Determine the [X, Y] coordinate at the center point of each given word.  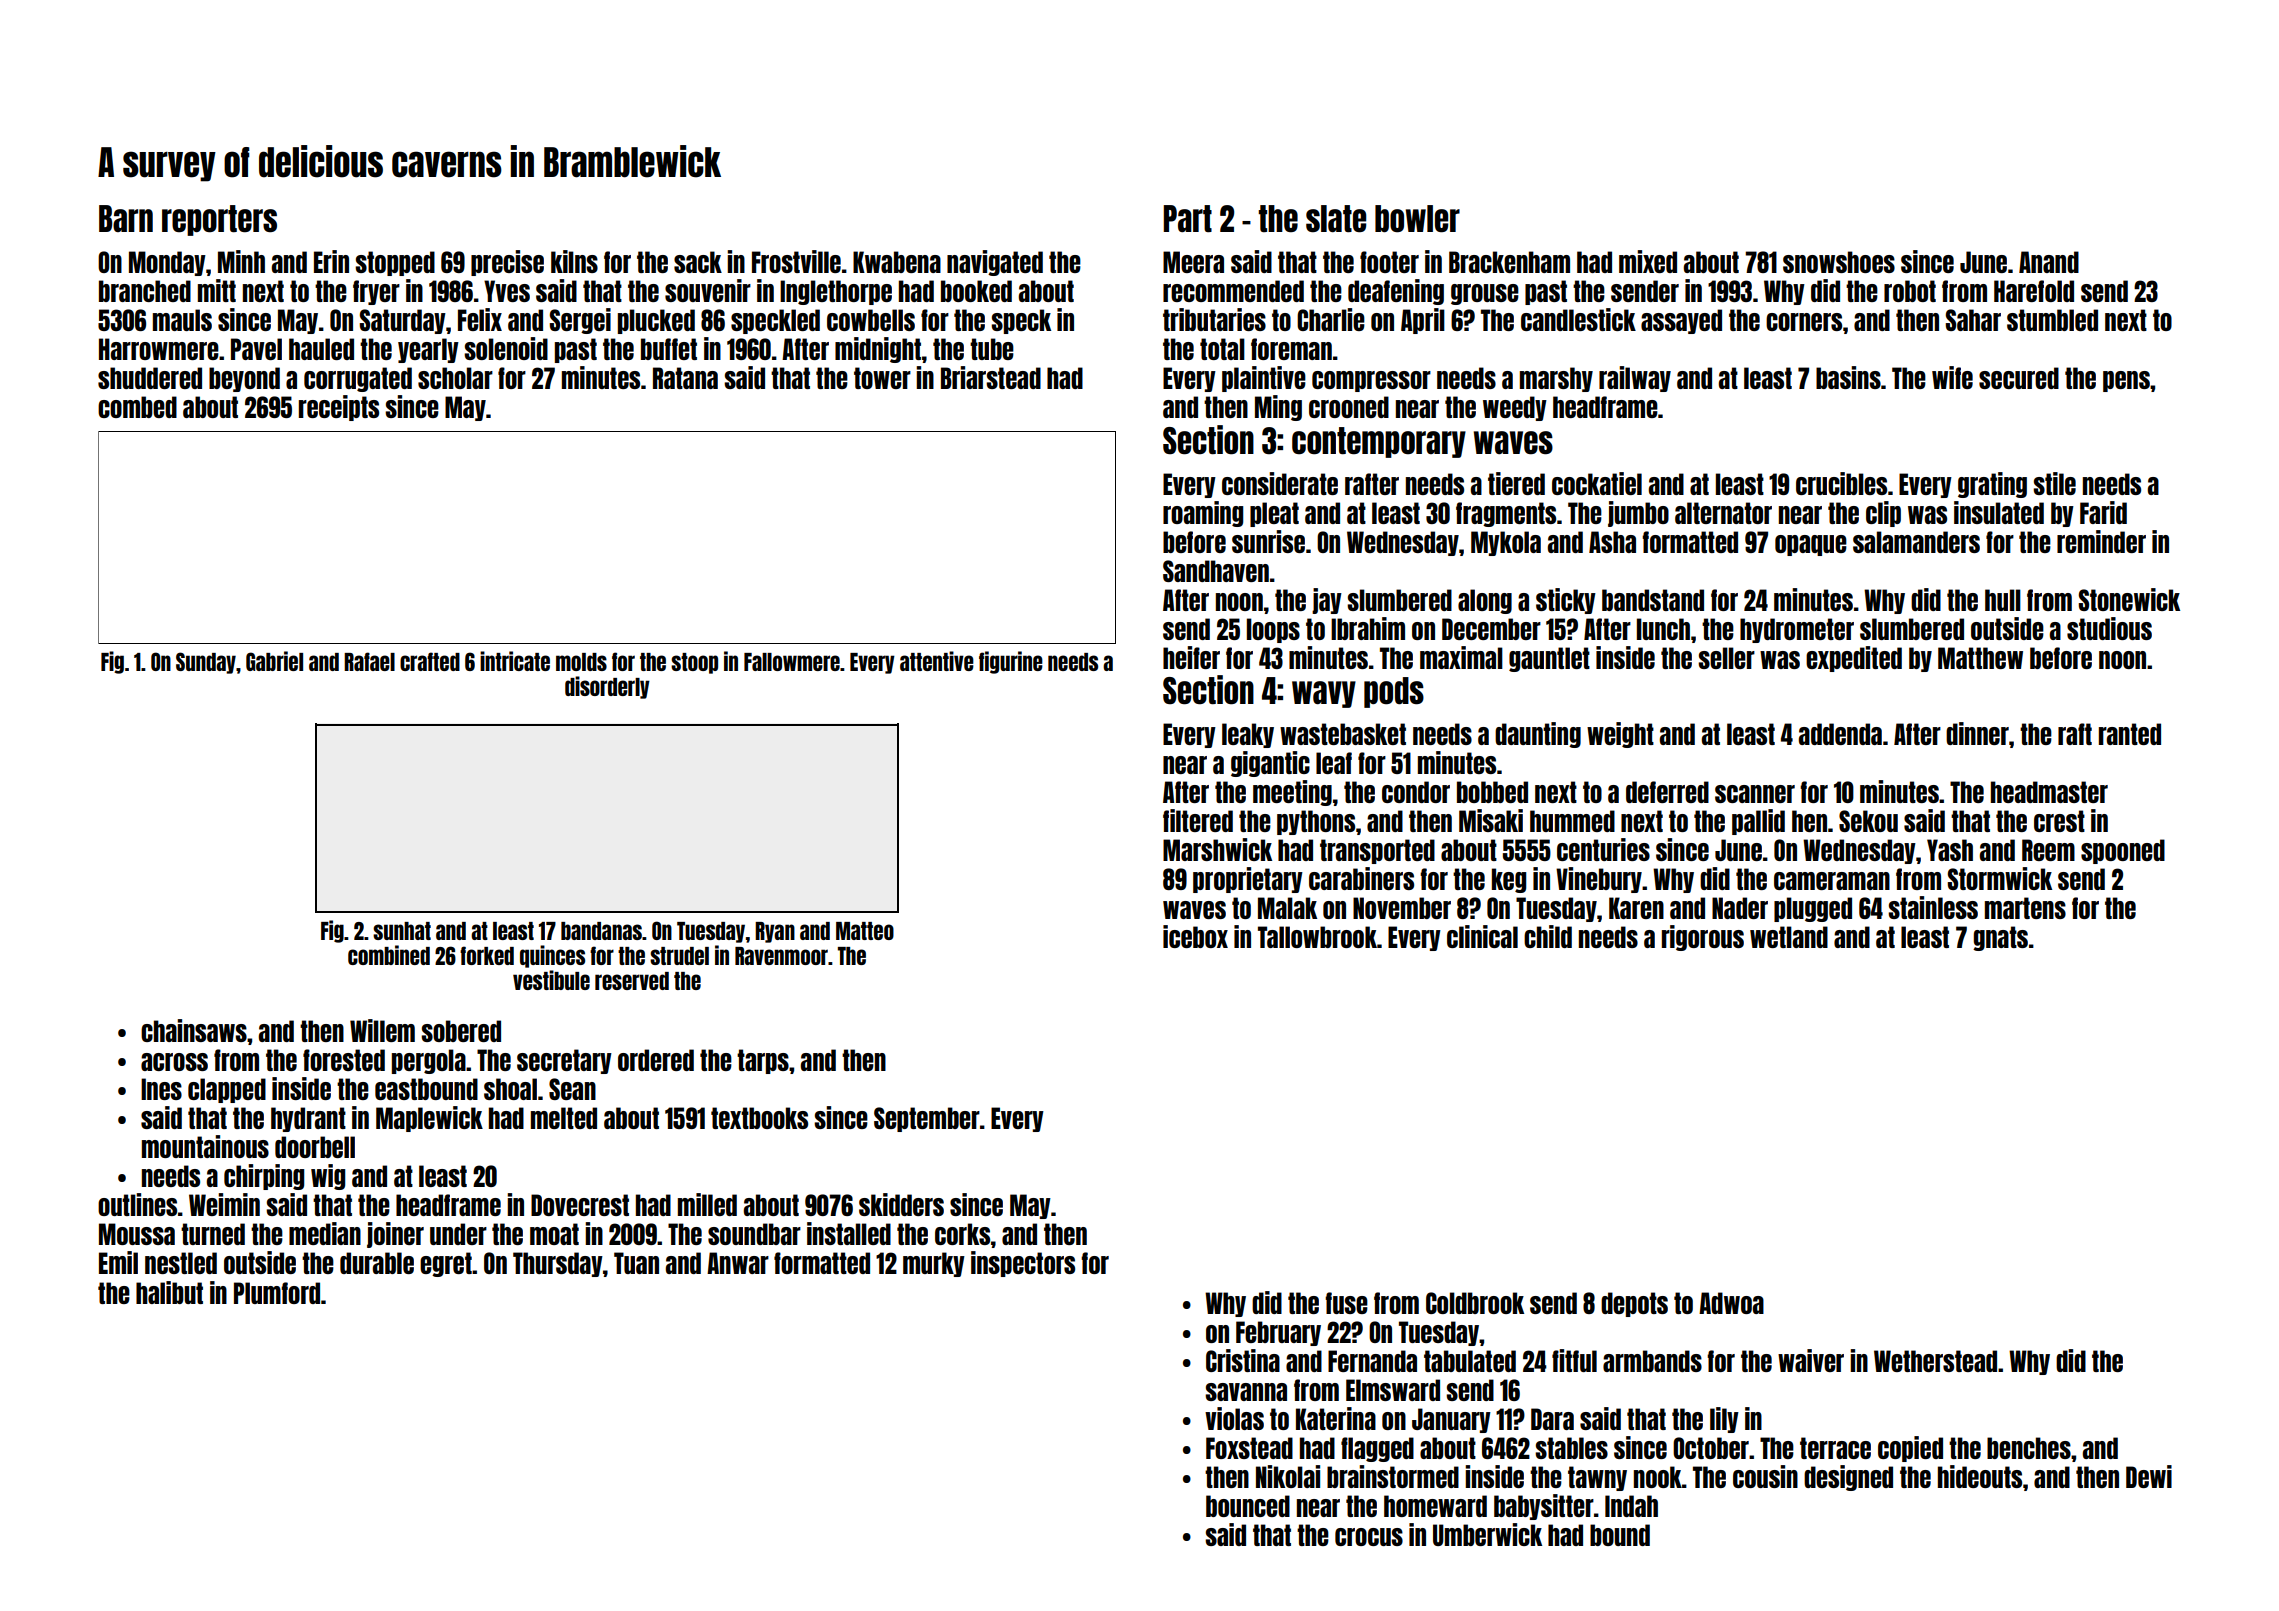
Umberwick [1487, 1534]
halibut [169, 1292]
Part [1187, 218]
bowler [1417, 219]
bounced [1248, 1506]
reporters [219, 220]
